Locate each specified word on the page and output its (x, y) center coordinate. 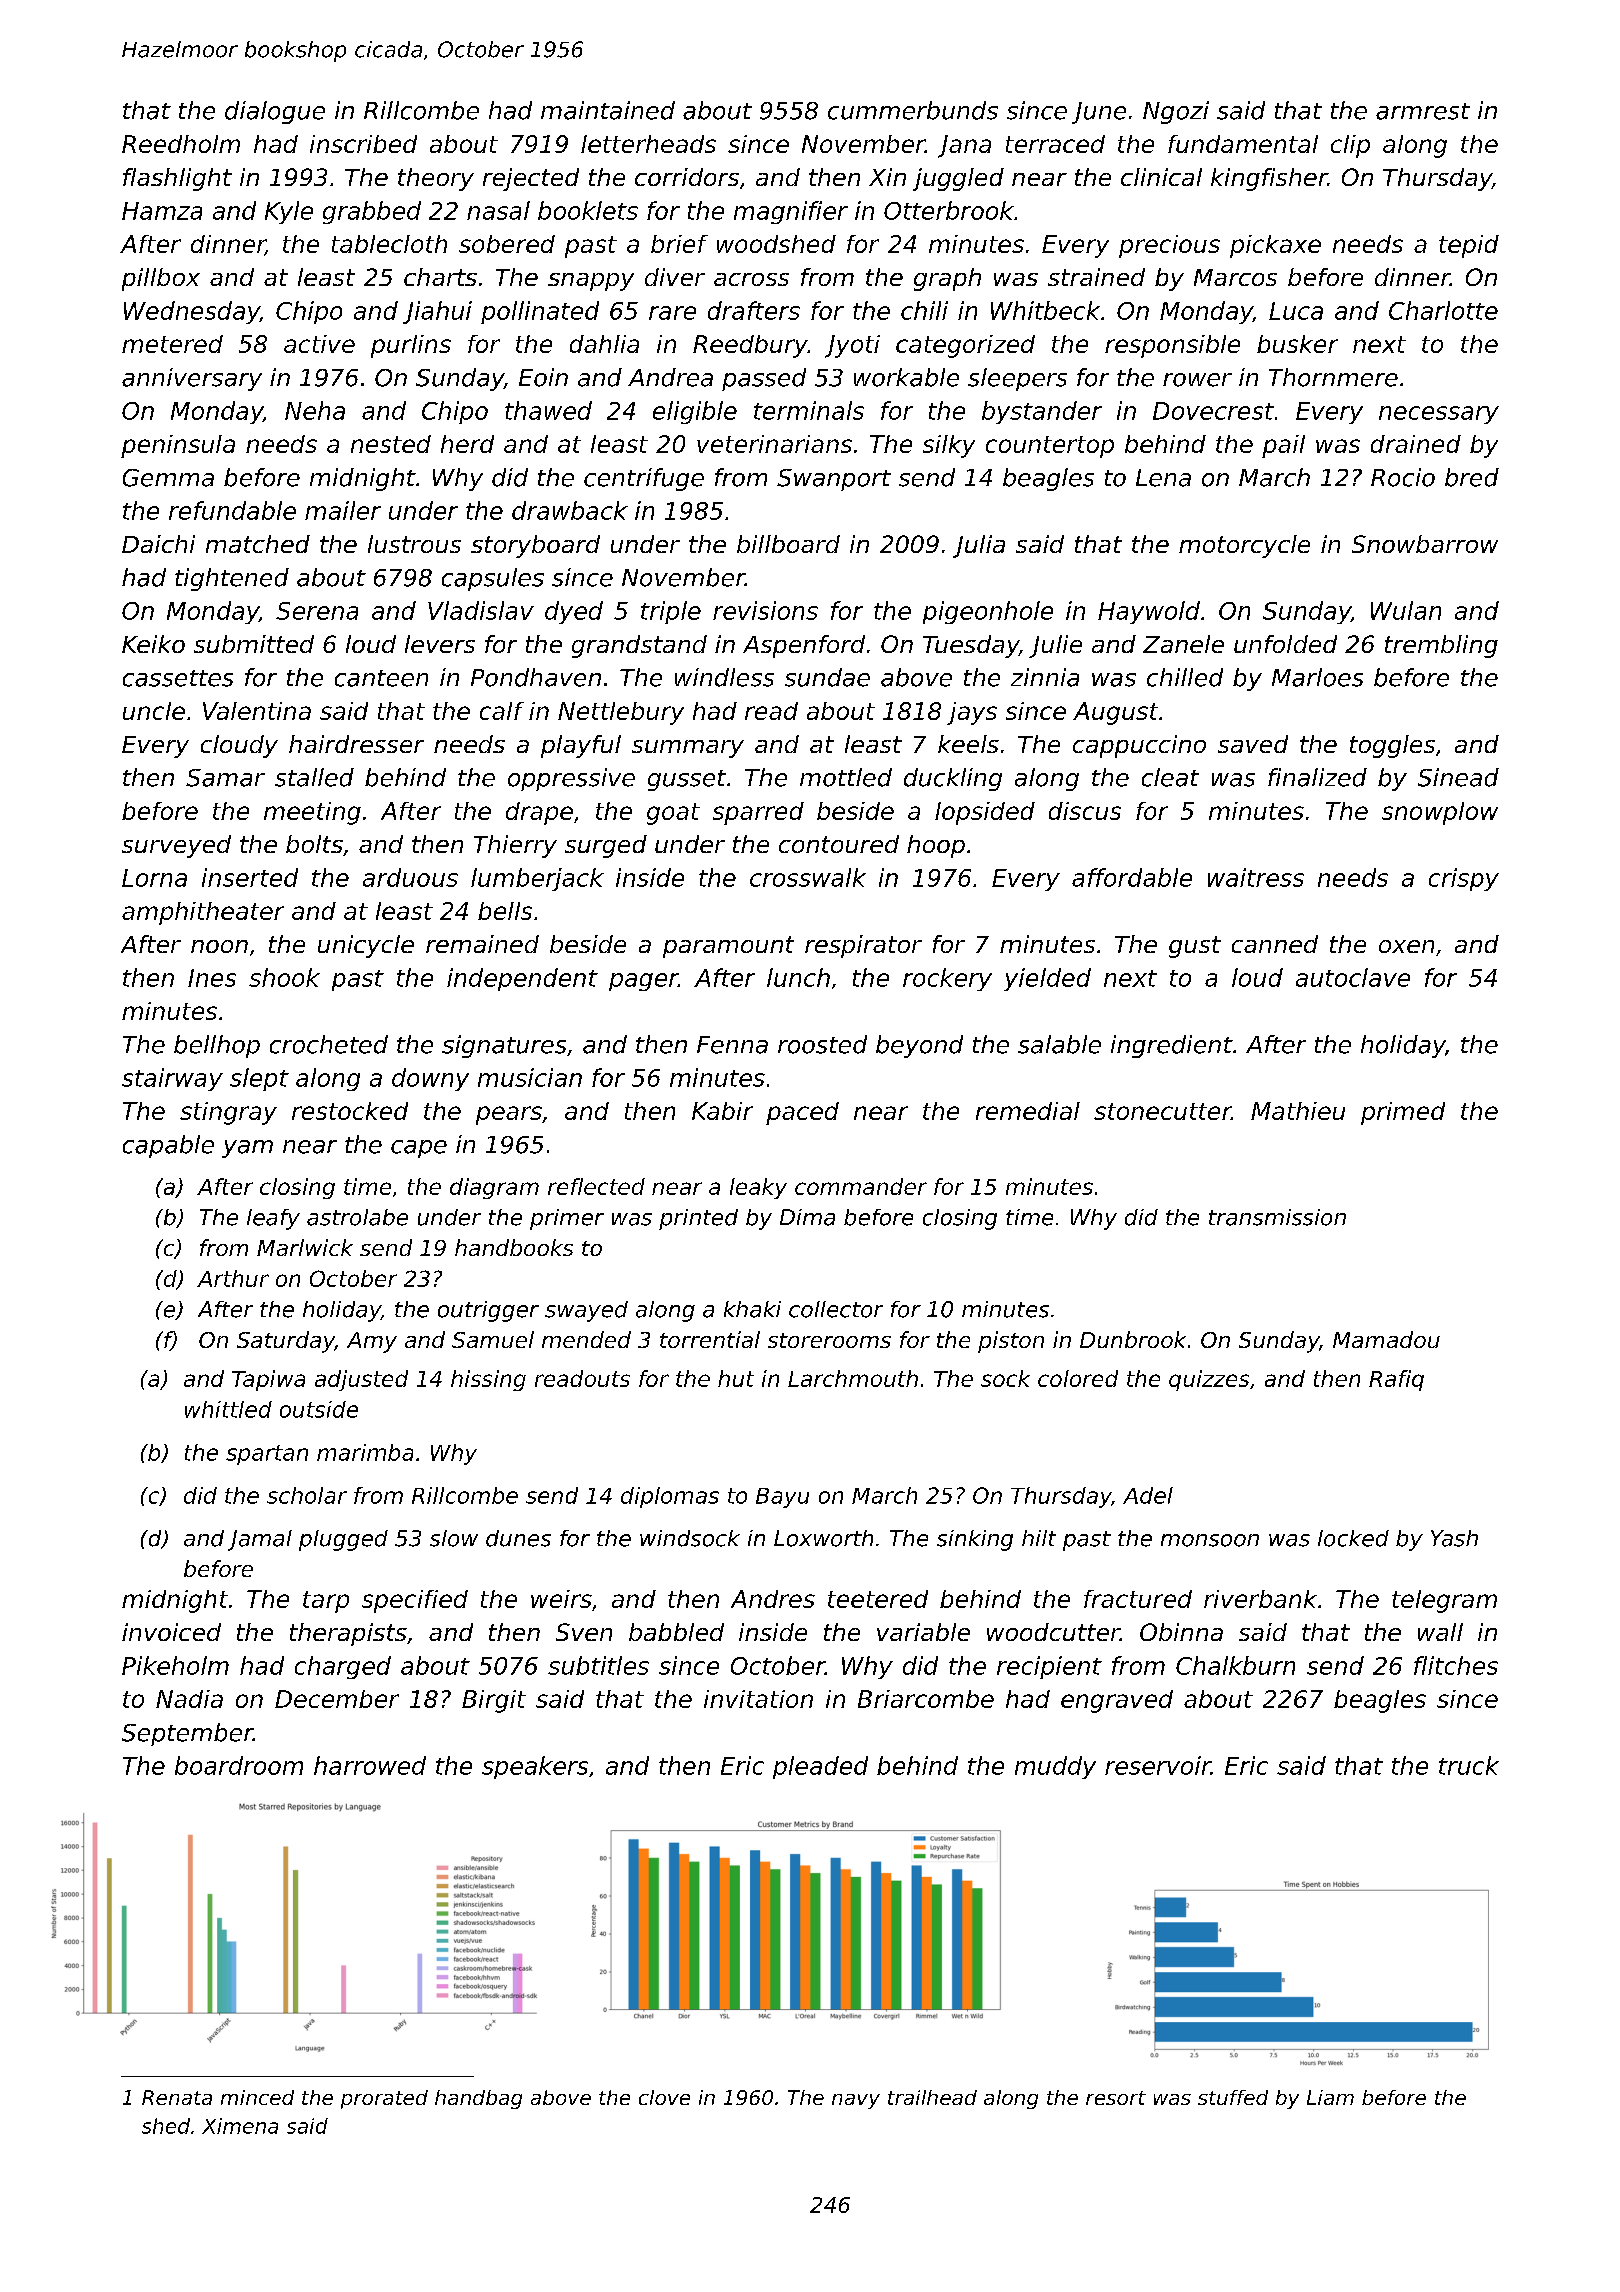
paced (802, 1113)
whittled (228, 1409)
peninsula (178, 446)
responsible (1172, 346)
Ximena (240, 2126)
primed (1403, 1113)
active (319, 344)
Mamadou (1386, 1339)
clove (664, 2097)
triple (671, 612)
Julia (979, 546)
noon (219, 946)
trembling (1441, 646)
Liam (1330, 2097)
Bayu (782, 1498)
